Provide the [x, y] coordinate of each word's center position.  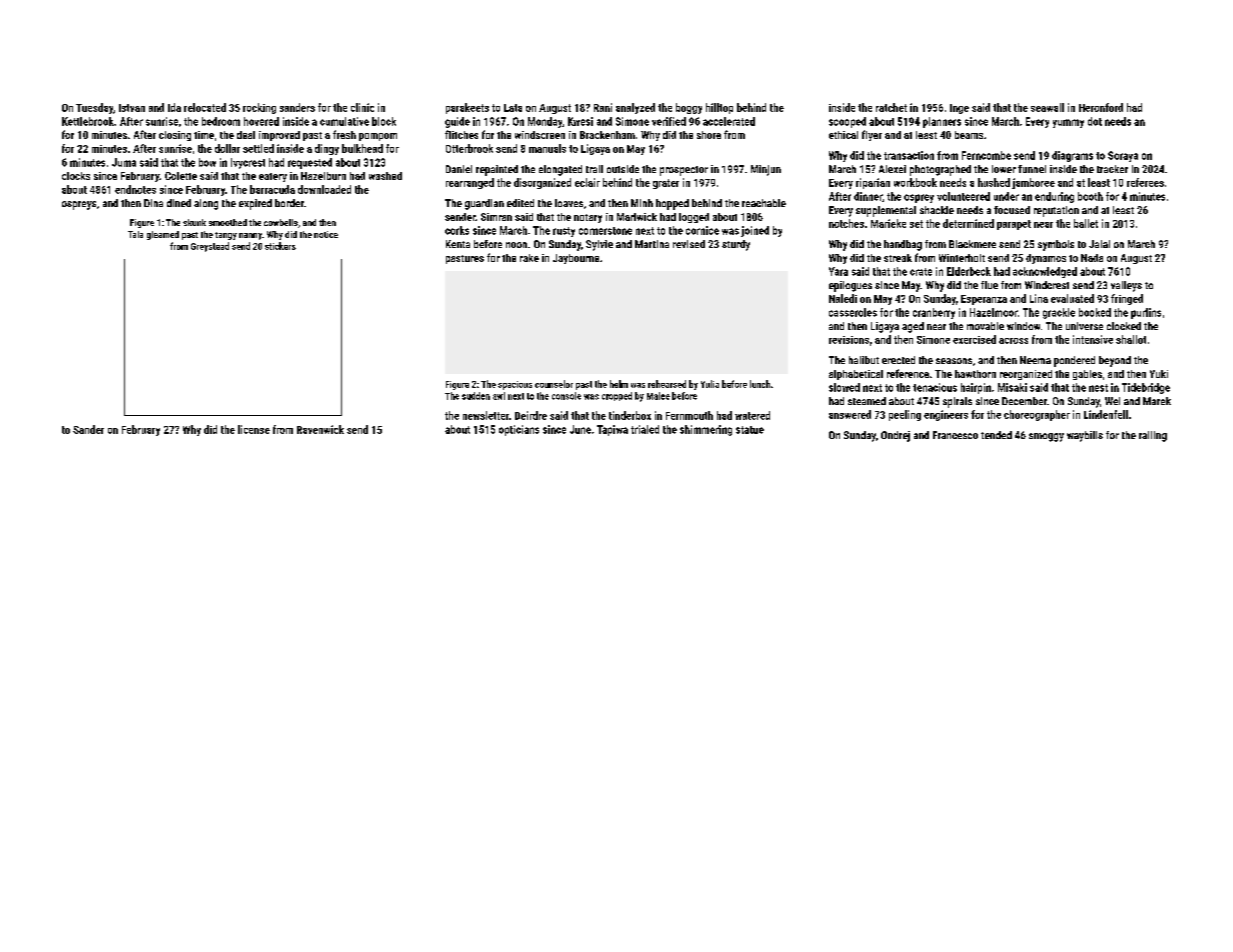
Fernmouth [689, 415]
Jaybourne [576, 259]
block [384, 121]
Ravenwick [320, 429]
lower [1004, 169]
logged [694, 218]
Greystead [210, 247]
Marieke [888, 223]
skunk [194, 222]
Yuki [1159, 374]
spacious [515, 385]
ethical [843, 135]
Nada [1092, 258]
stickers [280, 246]
